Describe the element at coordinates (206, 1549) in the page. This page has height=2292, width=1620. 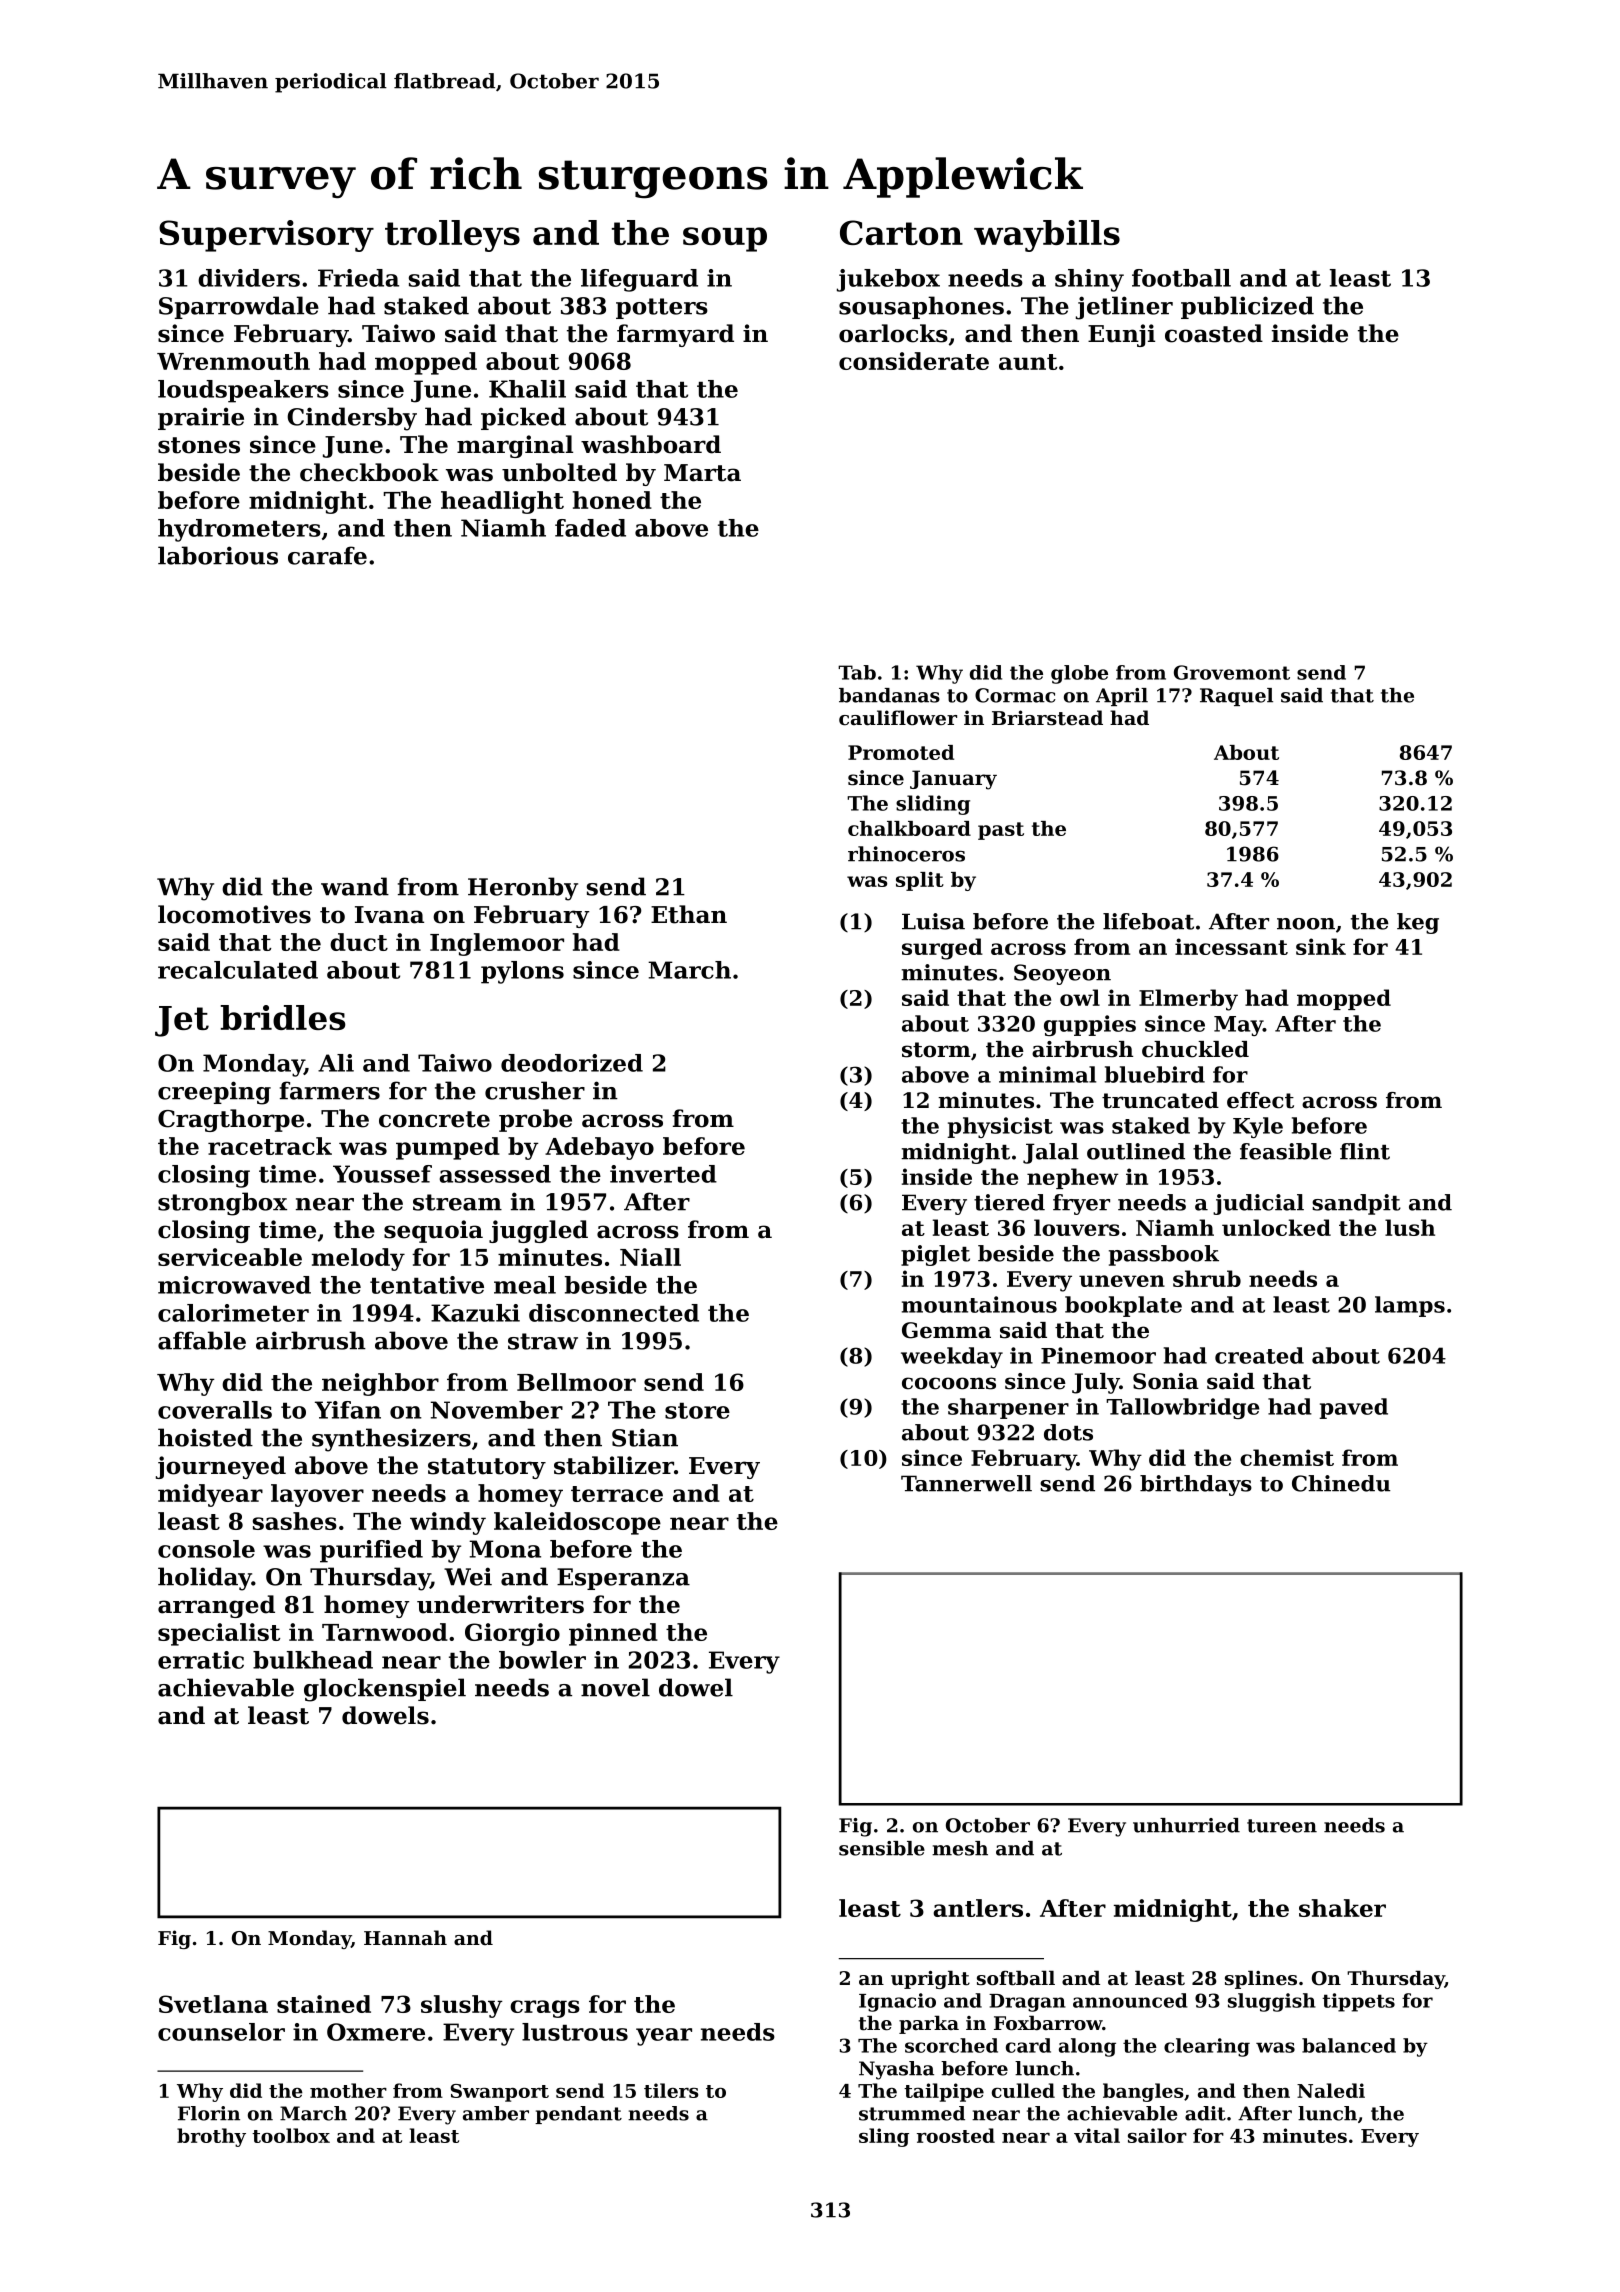
I see `console` at that location.
